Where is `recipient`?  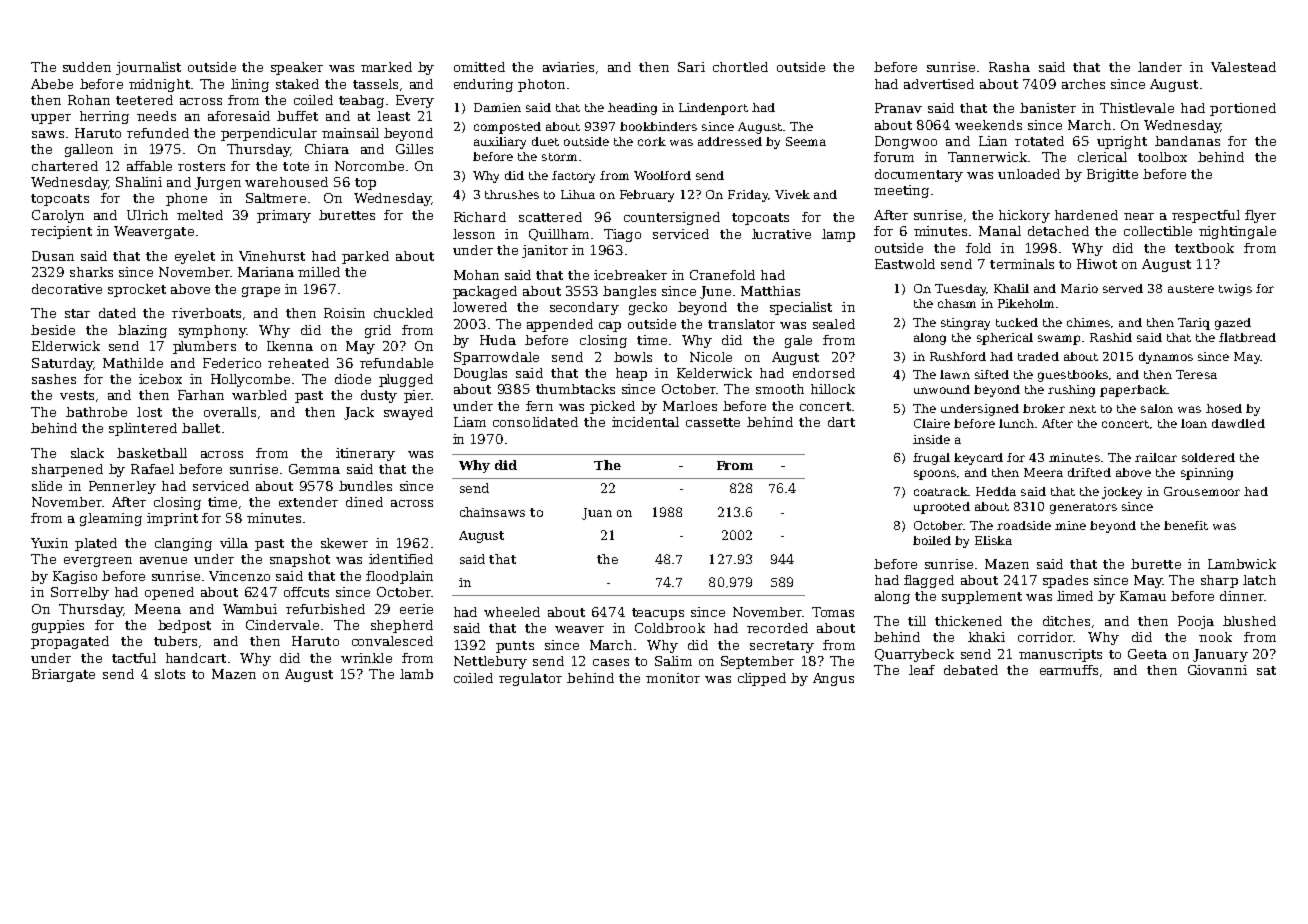 recipient is located at coordinates (61, 232).
